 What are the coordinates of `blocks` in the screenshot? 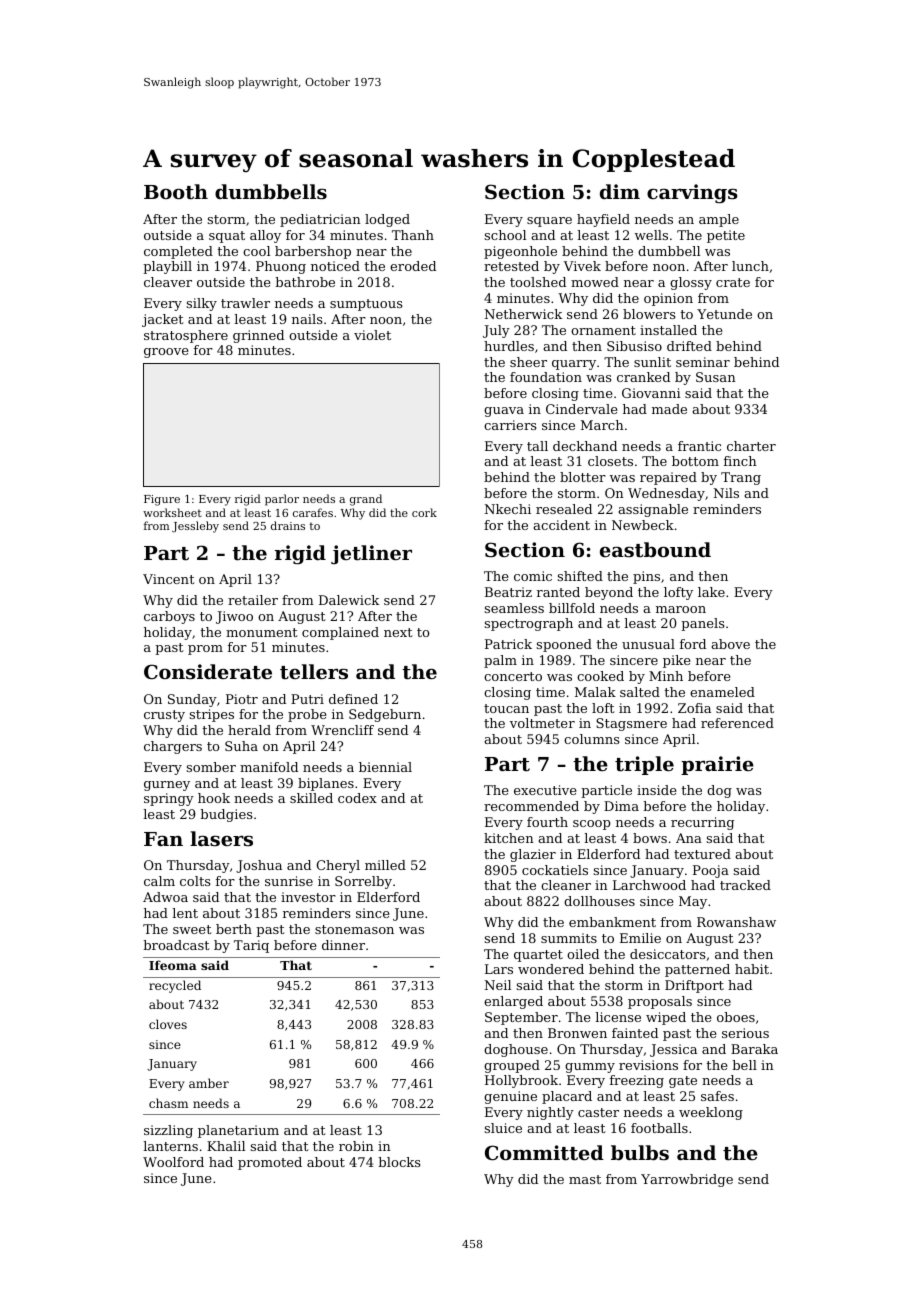 It's located at (399, 1162).
